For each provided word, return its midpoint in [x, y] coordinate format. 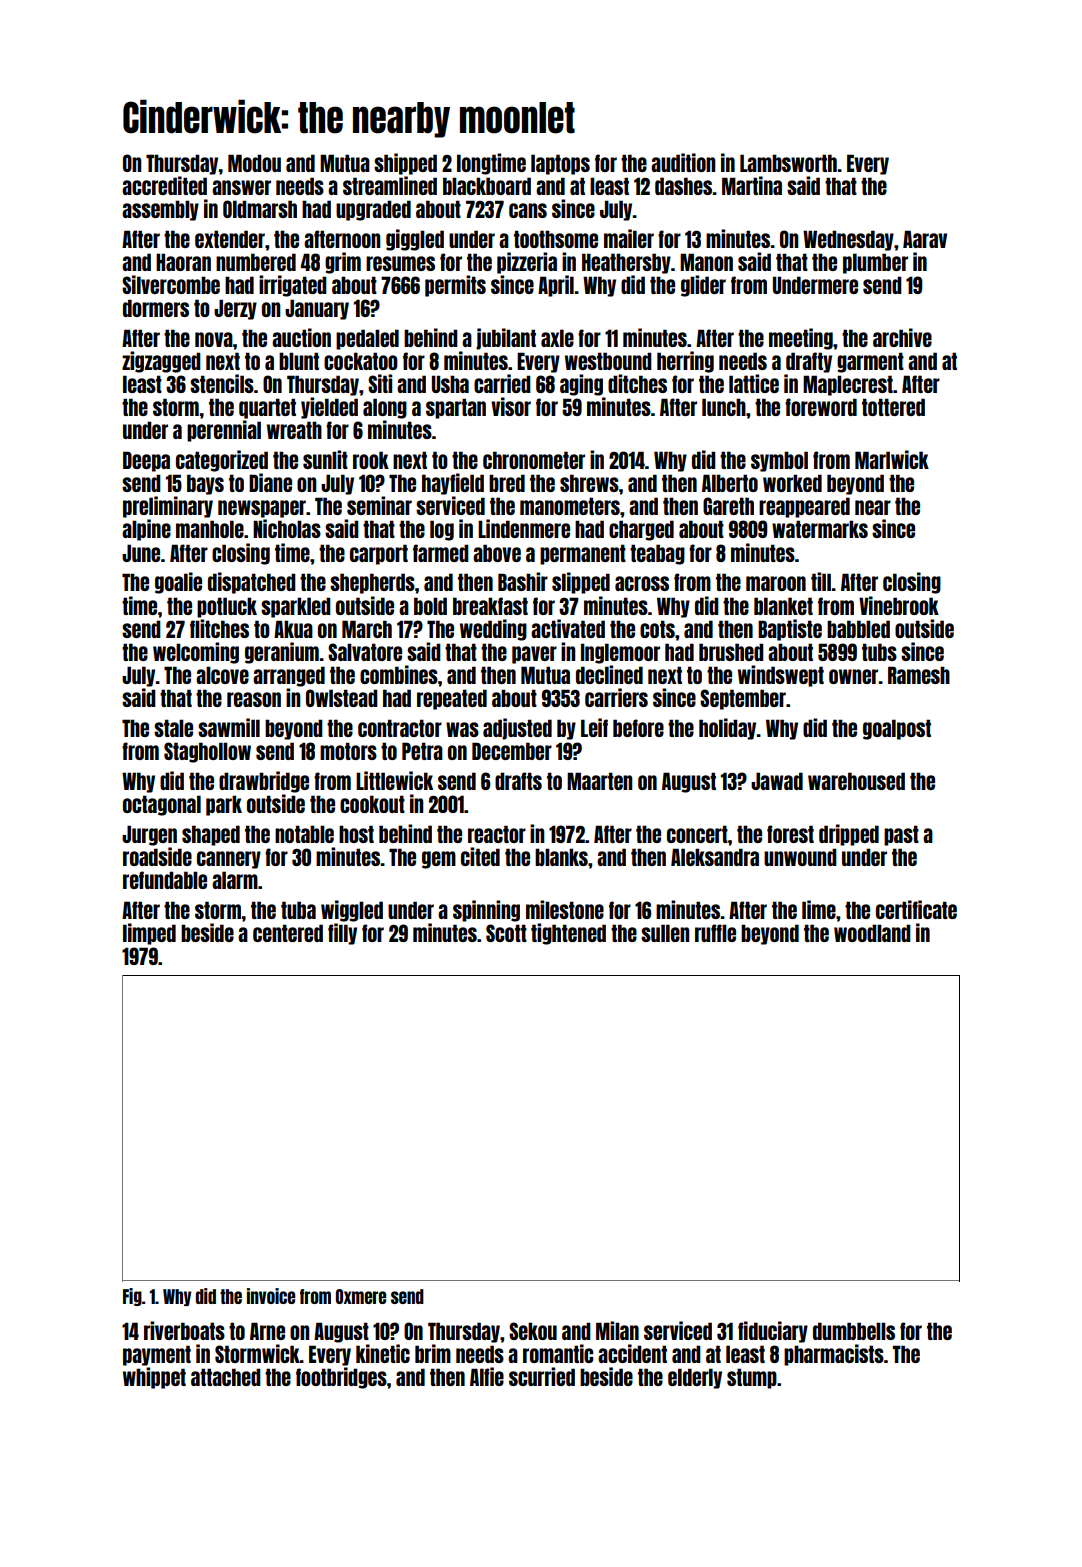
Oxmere [361, 1296]
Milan [617, 1330]
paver [534, 655]
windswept [781, 676]
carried [502, 383]
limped [149, 934]
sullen [665, 933]
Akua [293, 629]
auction [301, 337]
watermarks [820, 529]
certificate [916, 909]
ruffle [715, 933]
